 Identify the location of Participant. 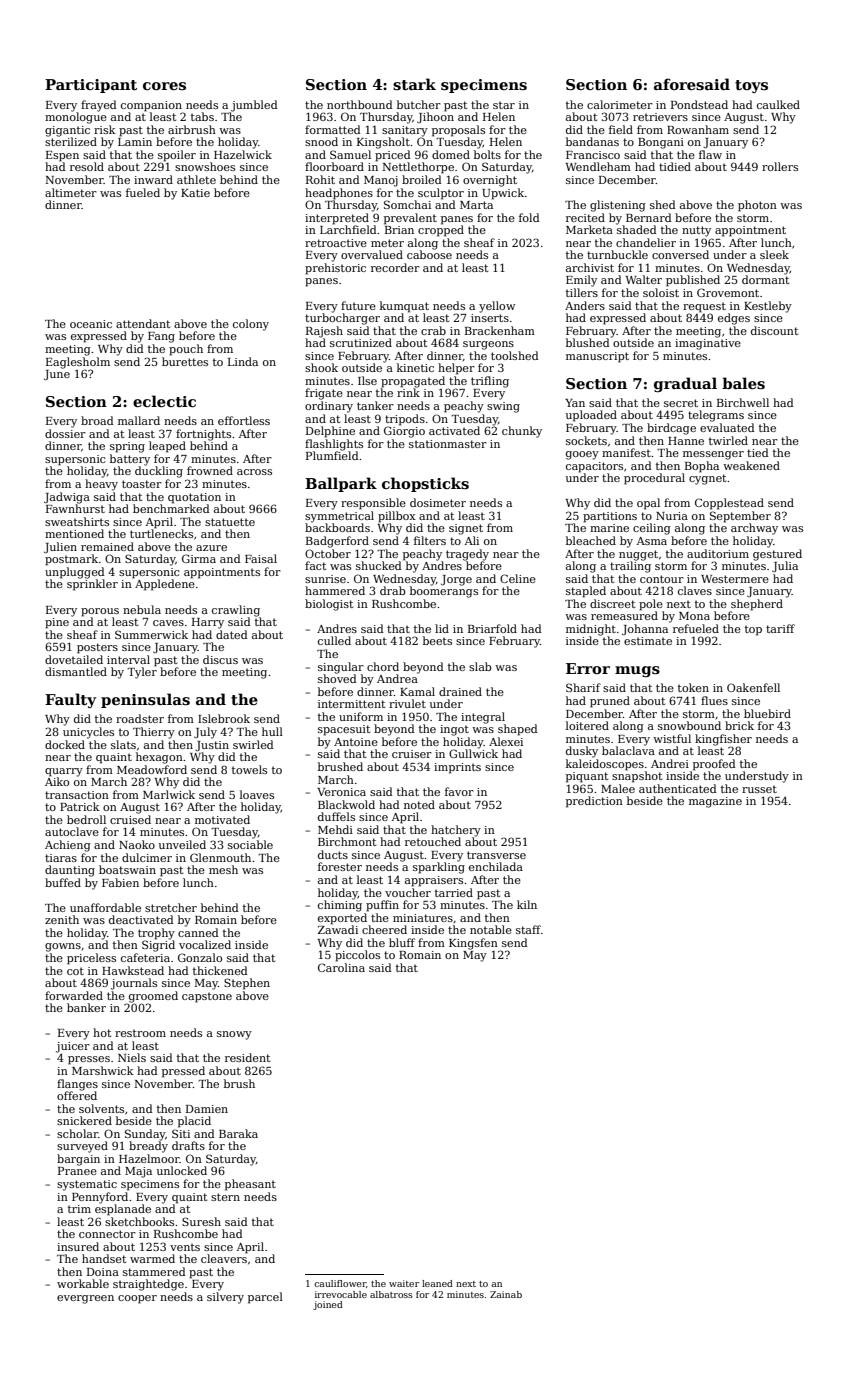
(91, 86).
